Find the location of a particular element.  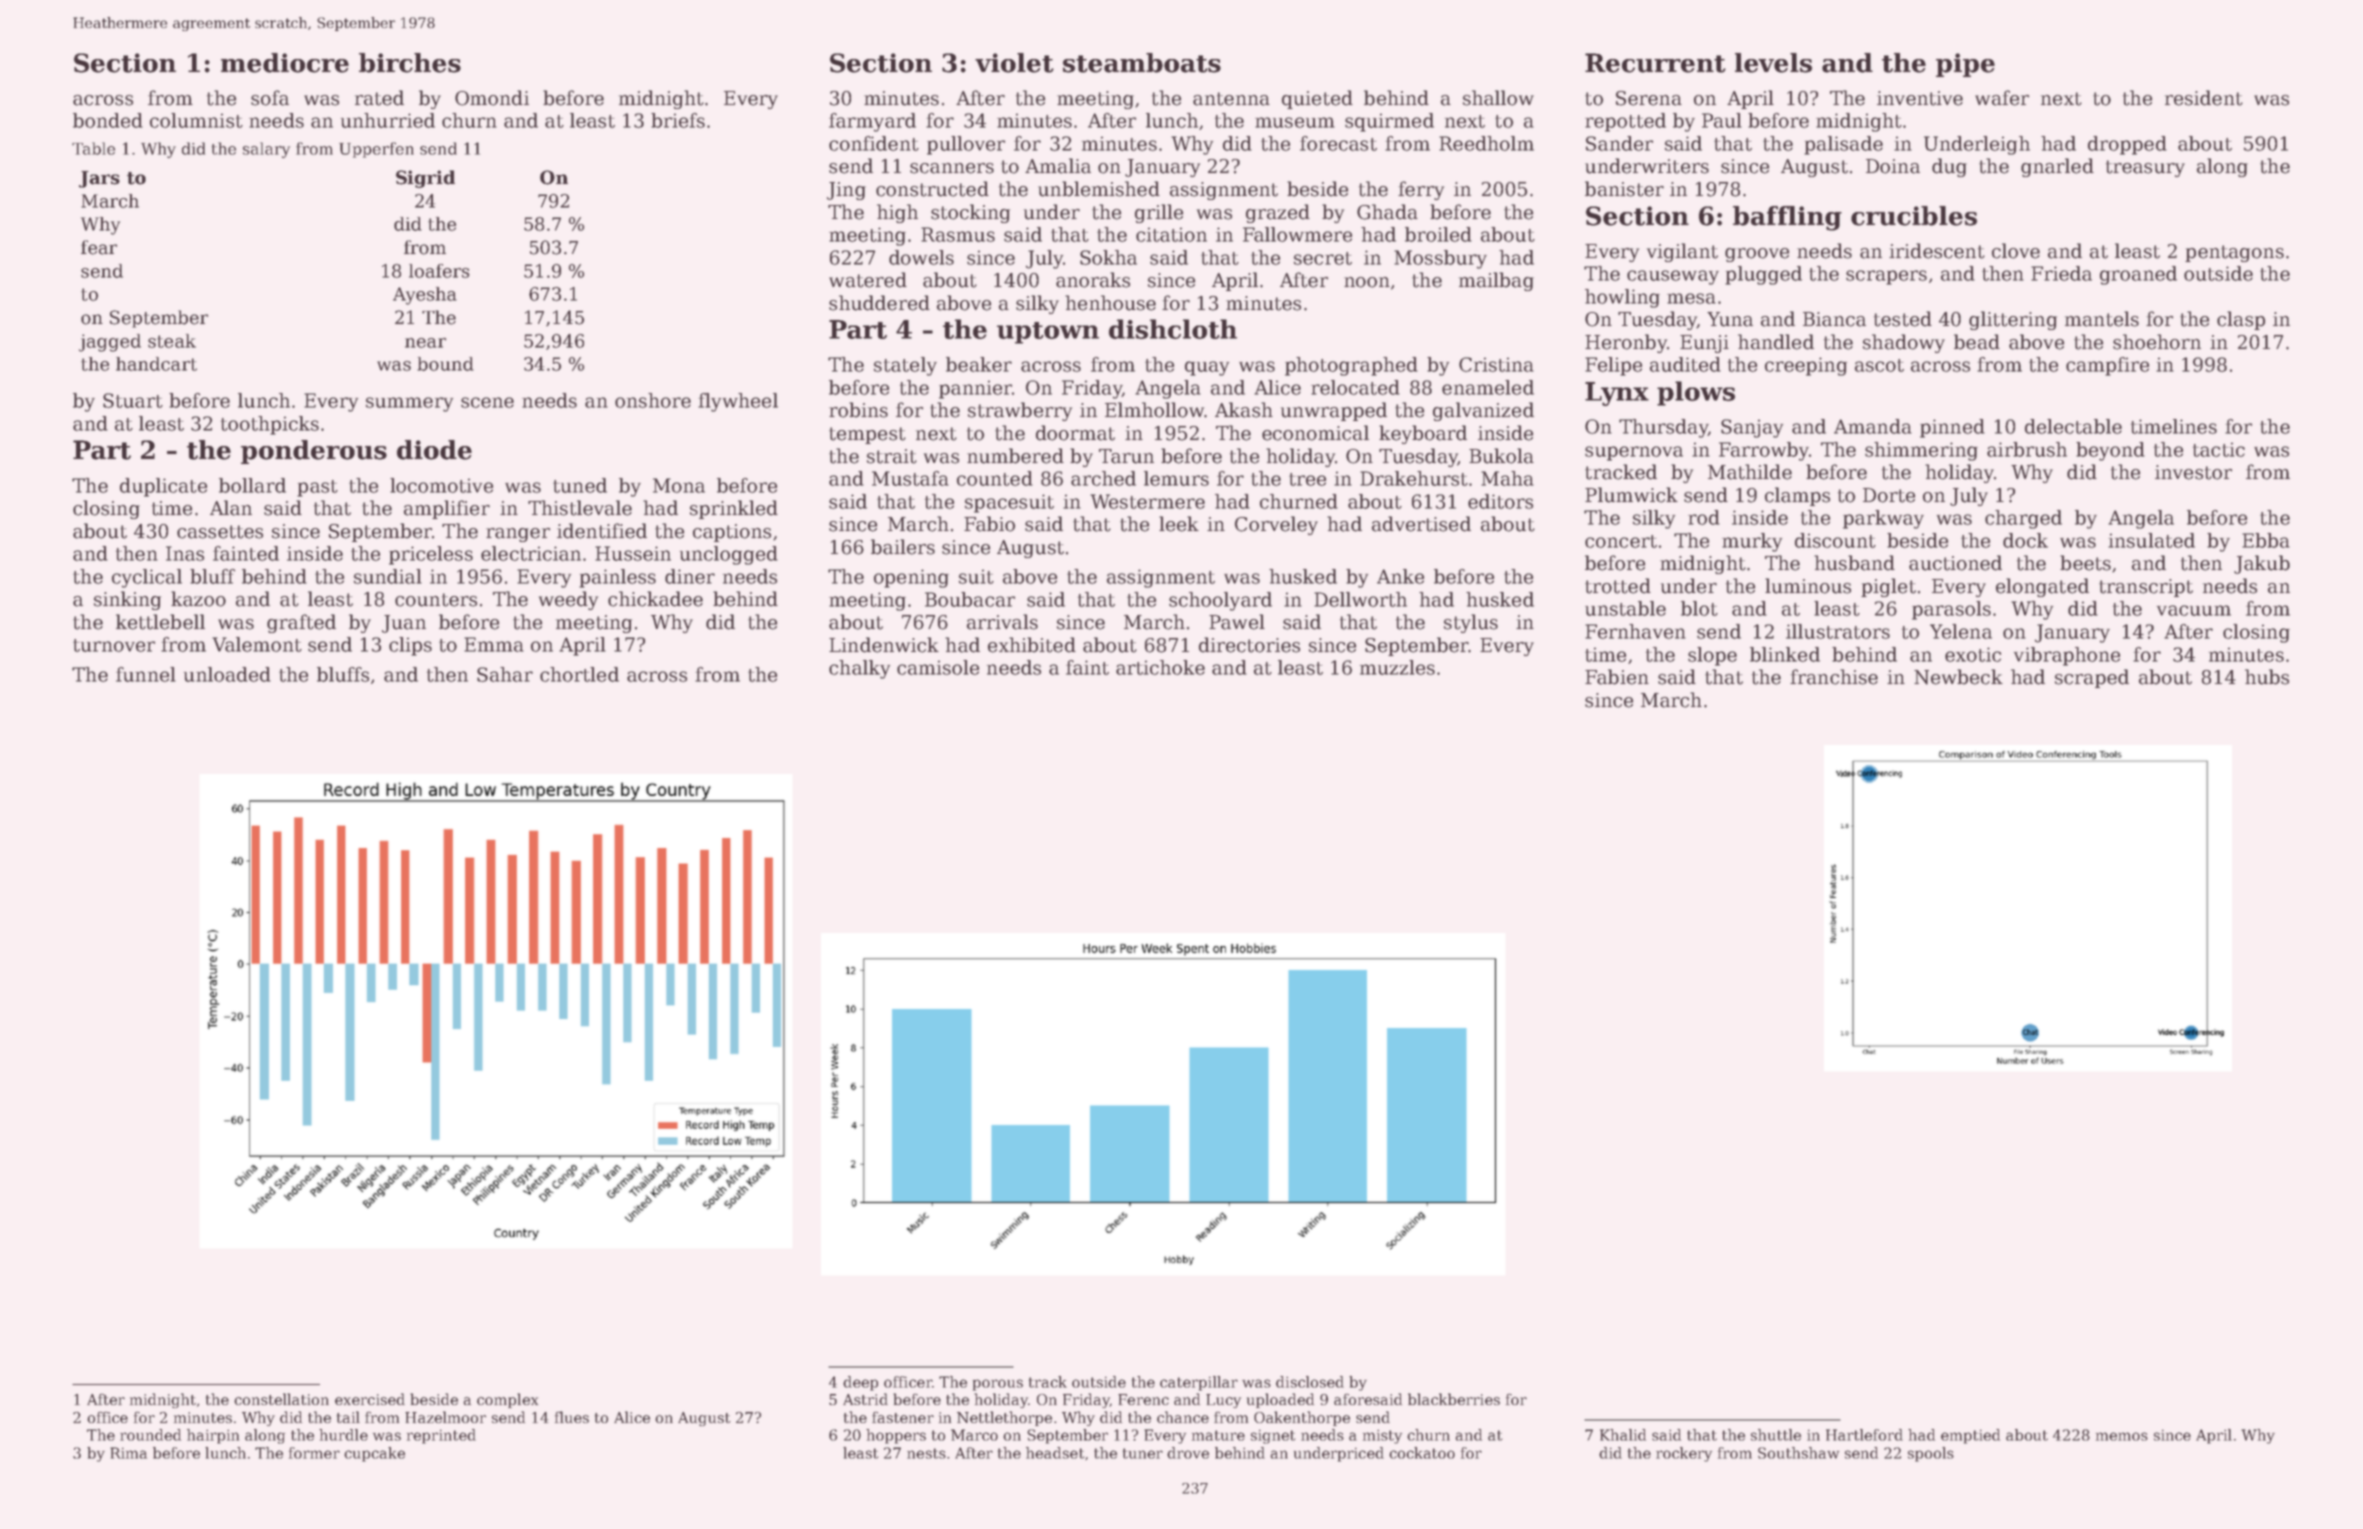

emptied is located at coordinates (1970, 1436).
